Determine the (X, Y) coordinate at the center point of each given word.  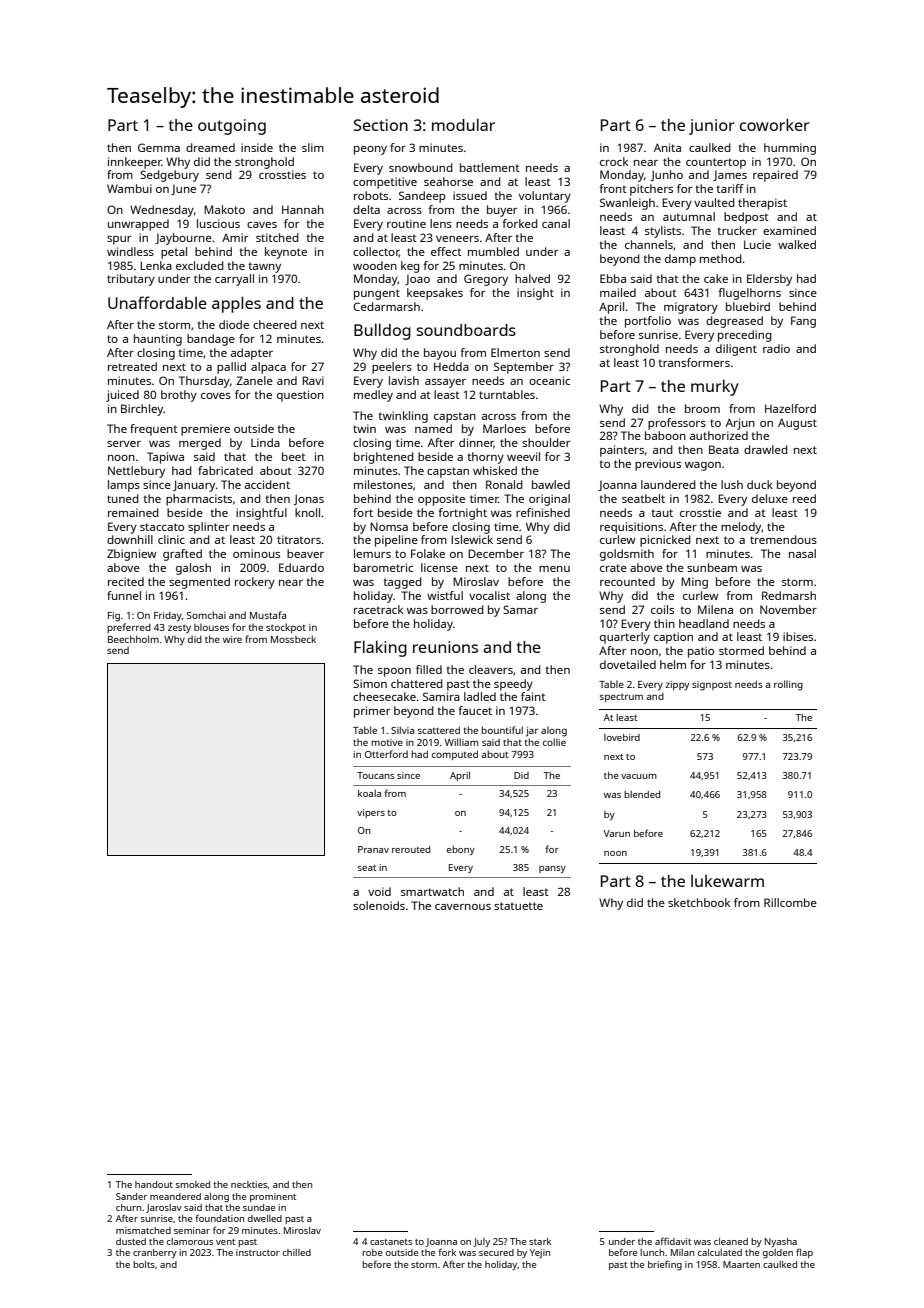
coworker (775, 124)
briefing (665, 1265)
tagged (402, 583)
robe (372, 1252)
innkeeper (135, 163)
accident (267, 484)
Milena (715, 609)
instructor (258, 1252)
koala (369, 793)
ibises (798, 636)
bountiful (502, 730)
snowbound (421, 167)
